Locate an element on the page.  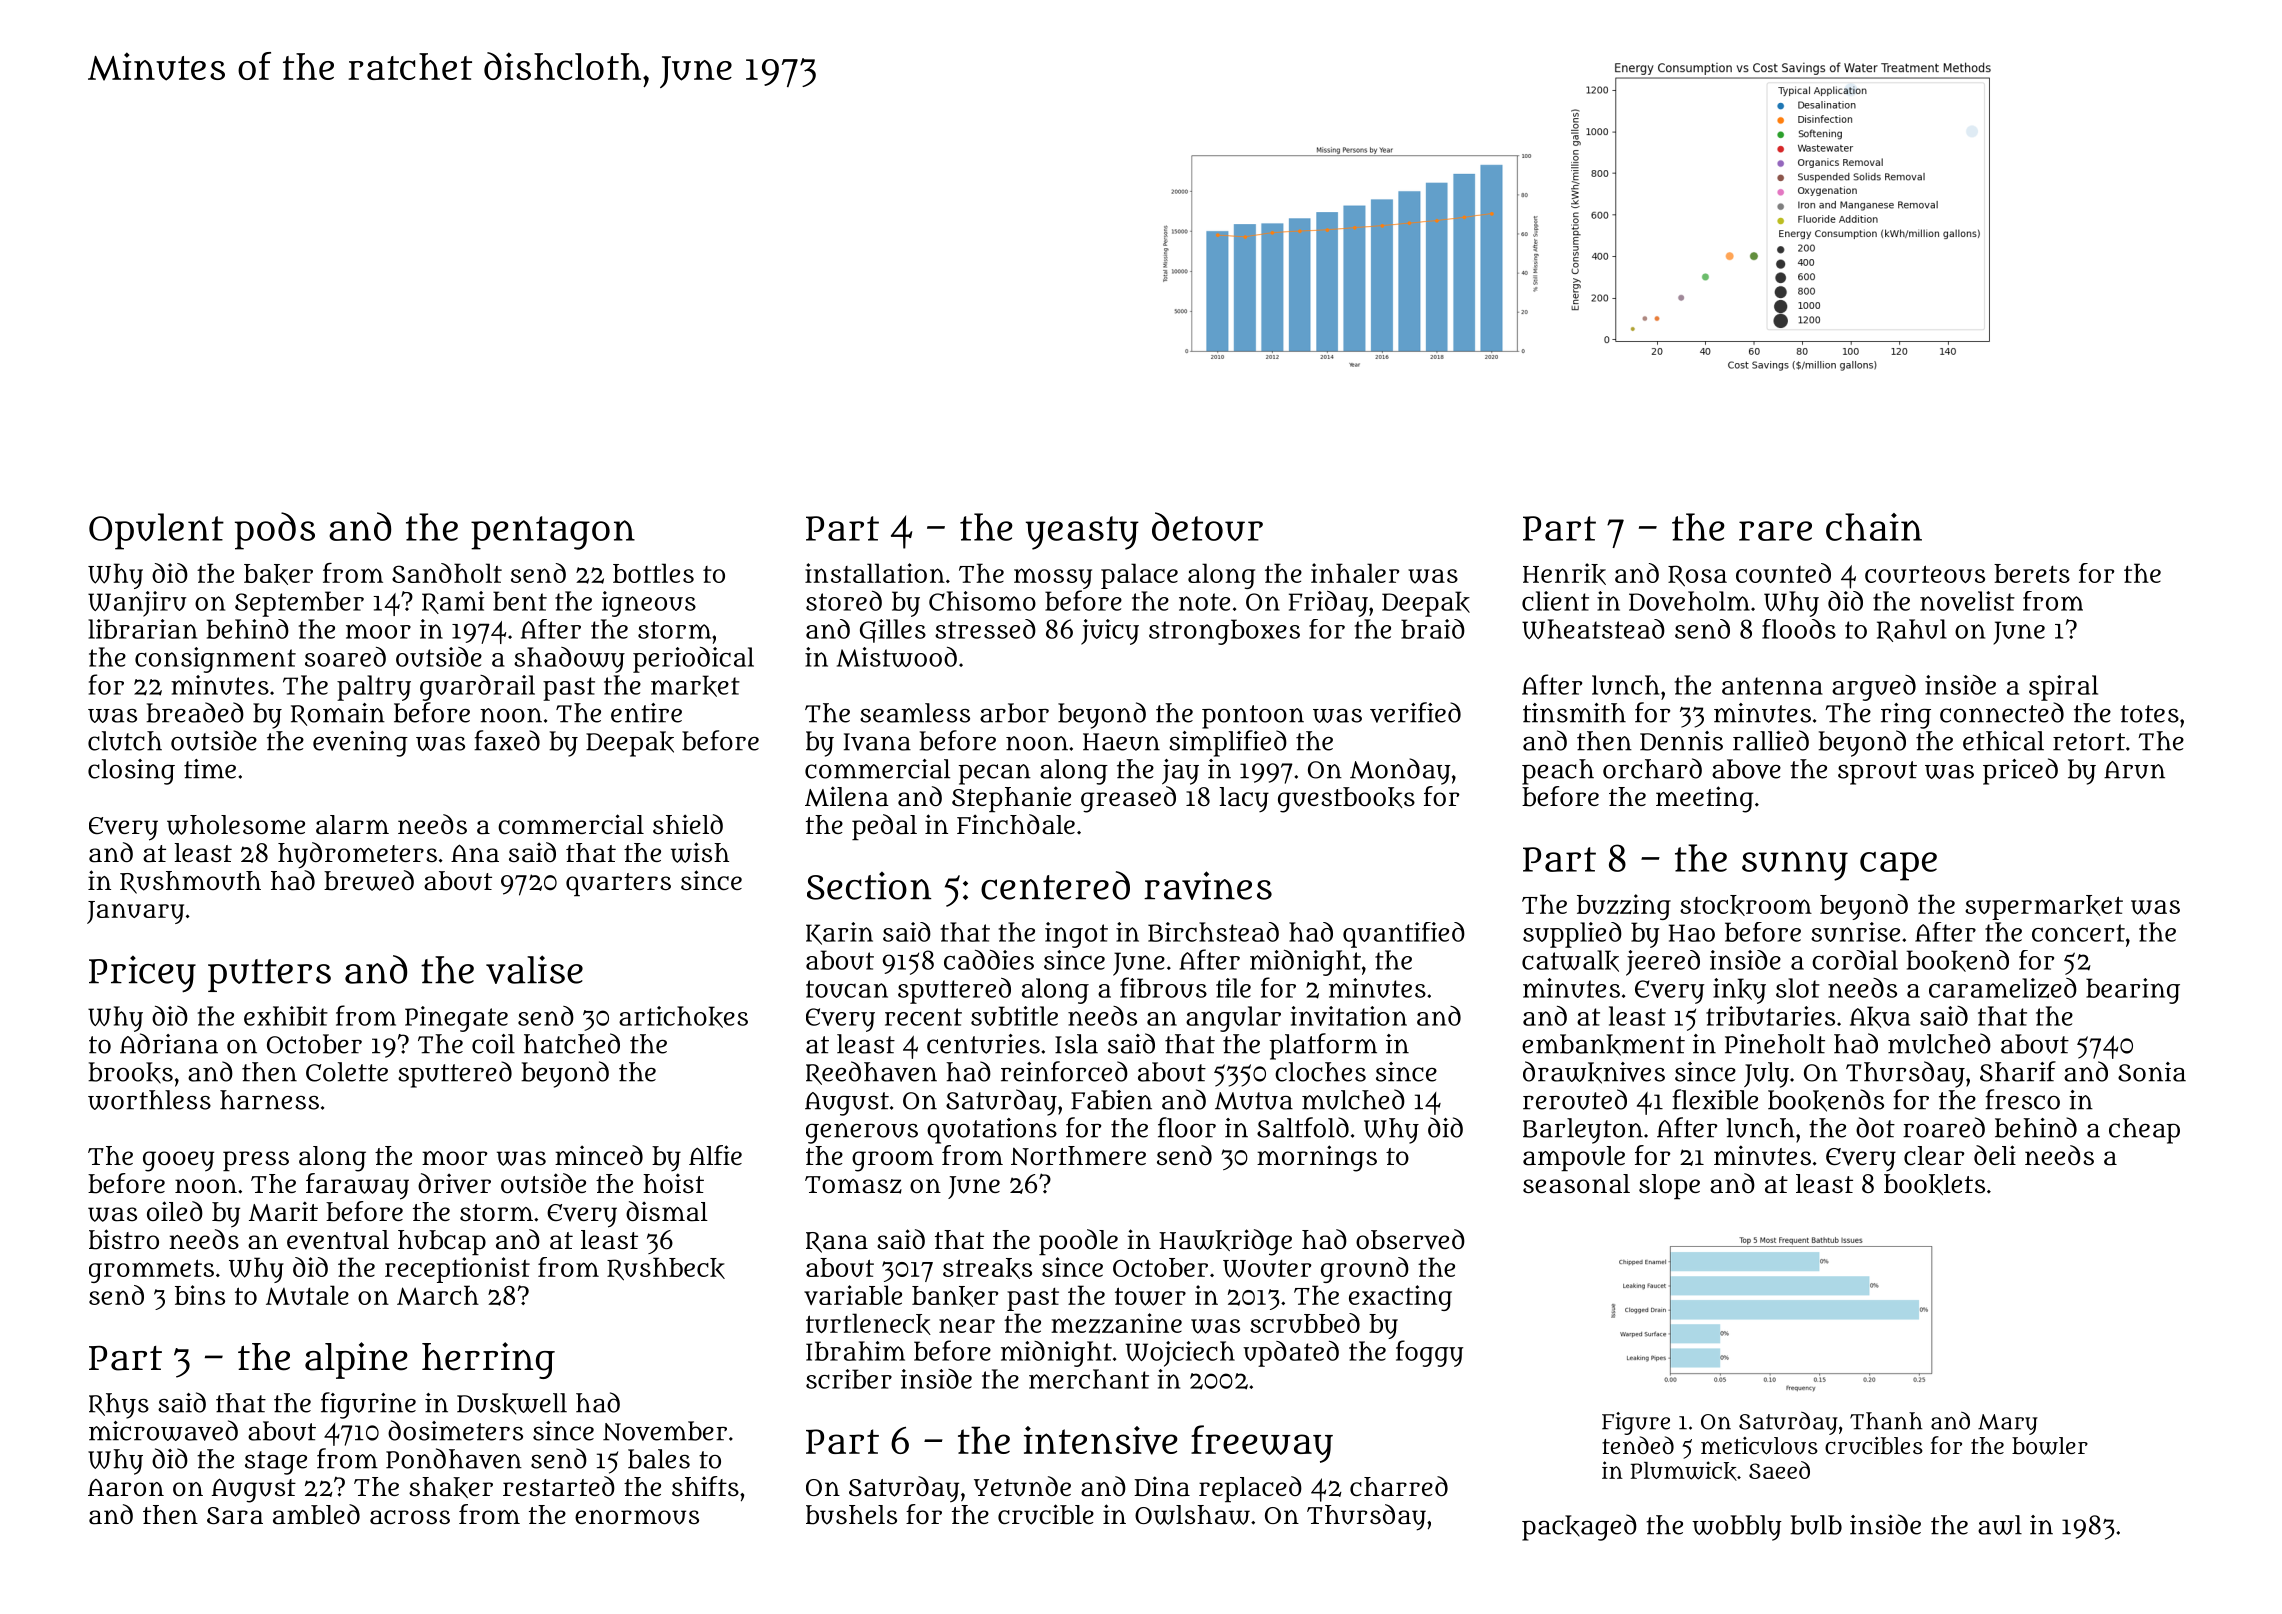
ravines is located at coordinates (1208, 885).
